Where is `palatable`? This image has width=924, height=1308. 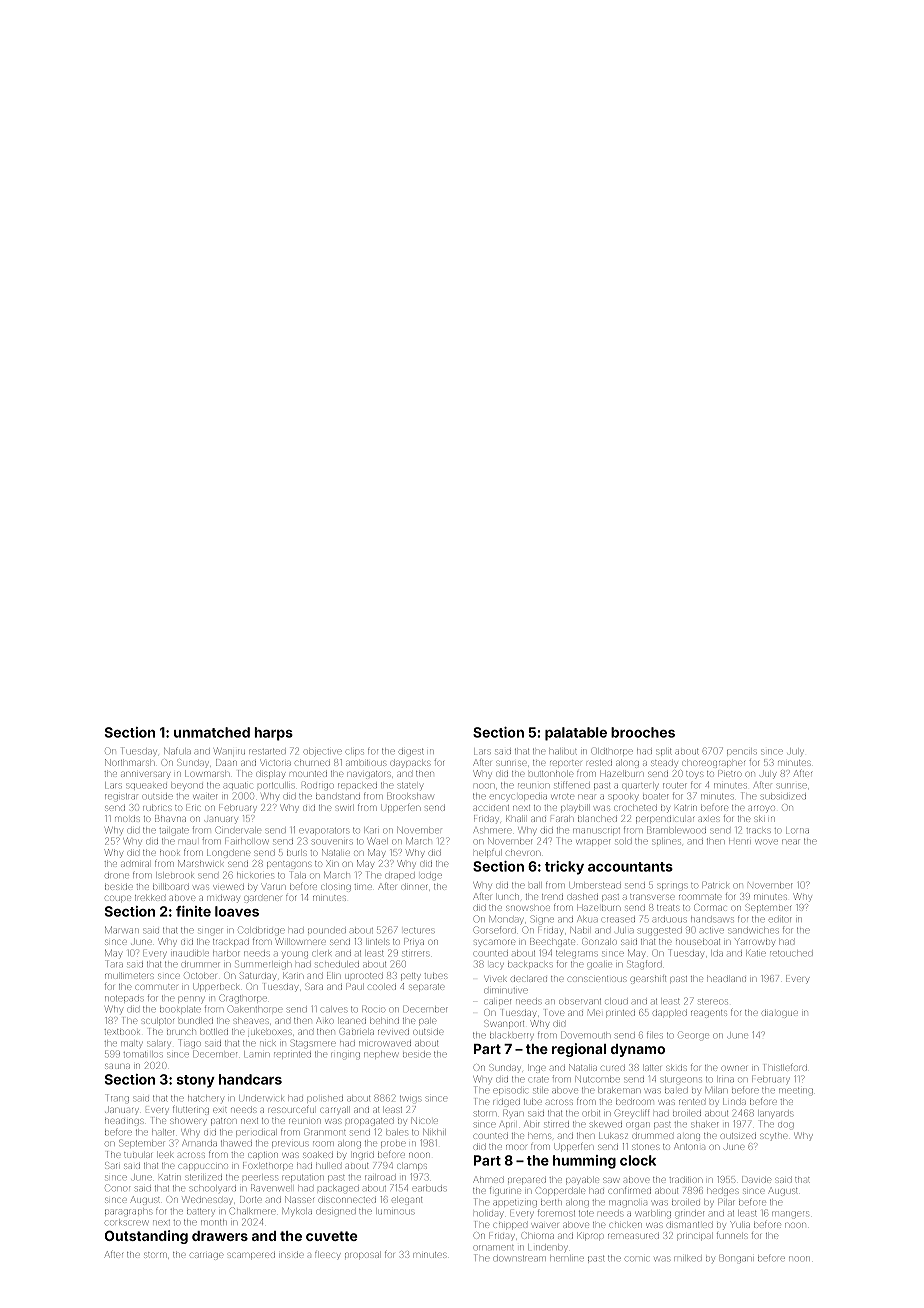
palatable is located at coordinates (576, 734).
